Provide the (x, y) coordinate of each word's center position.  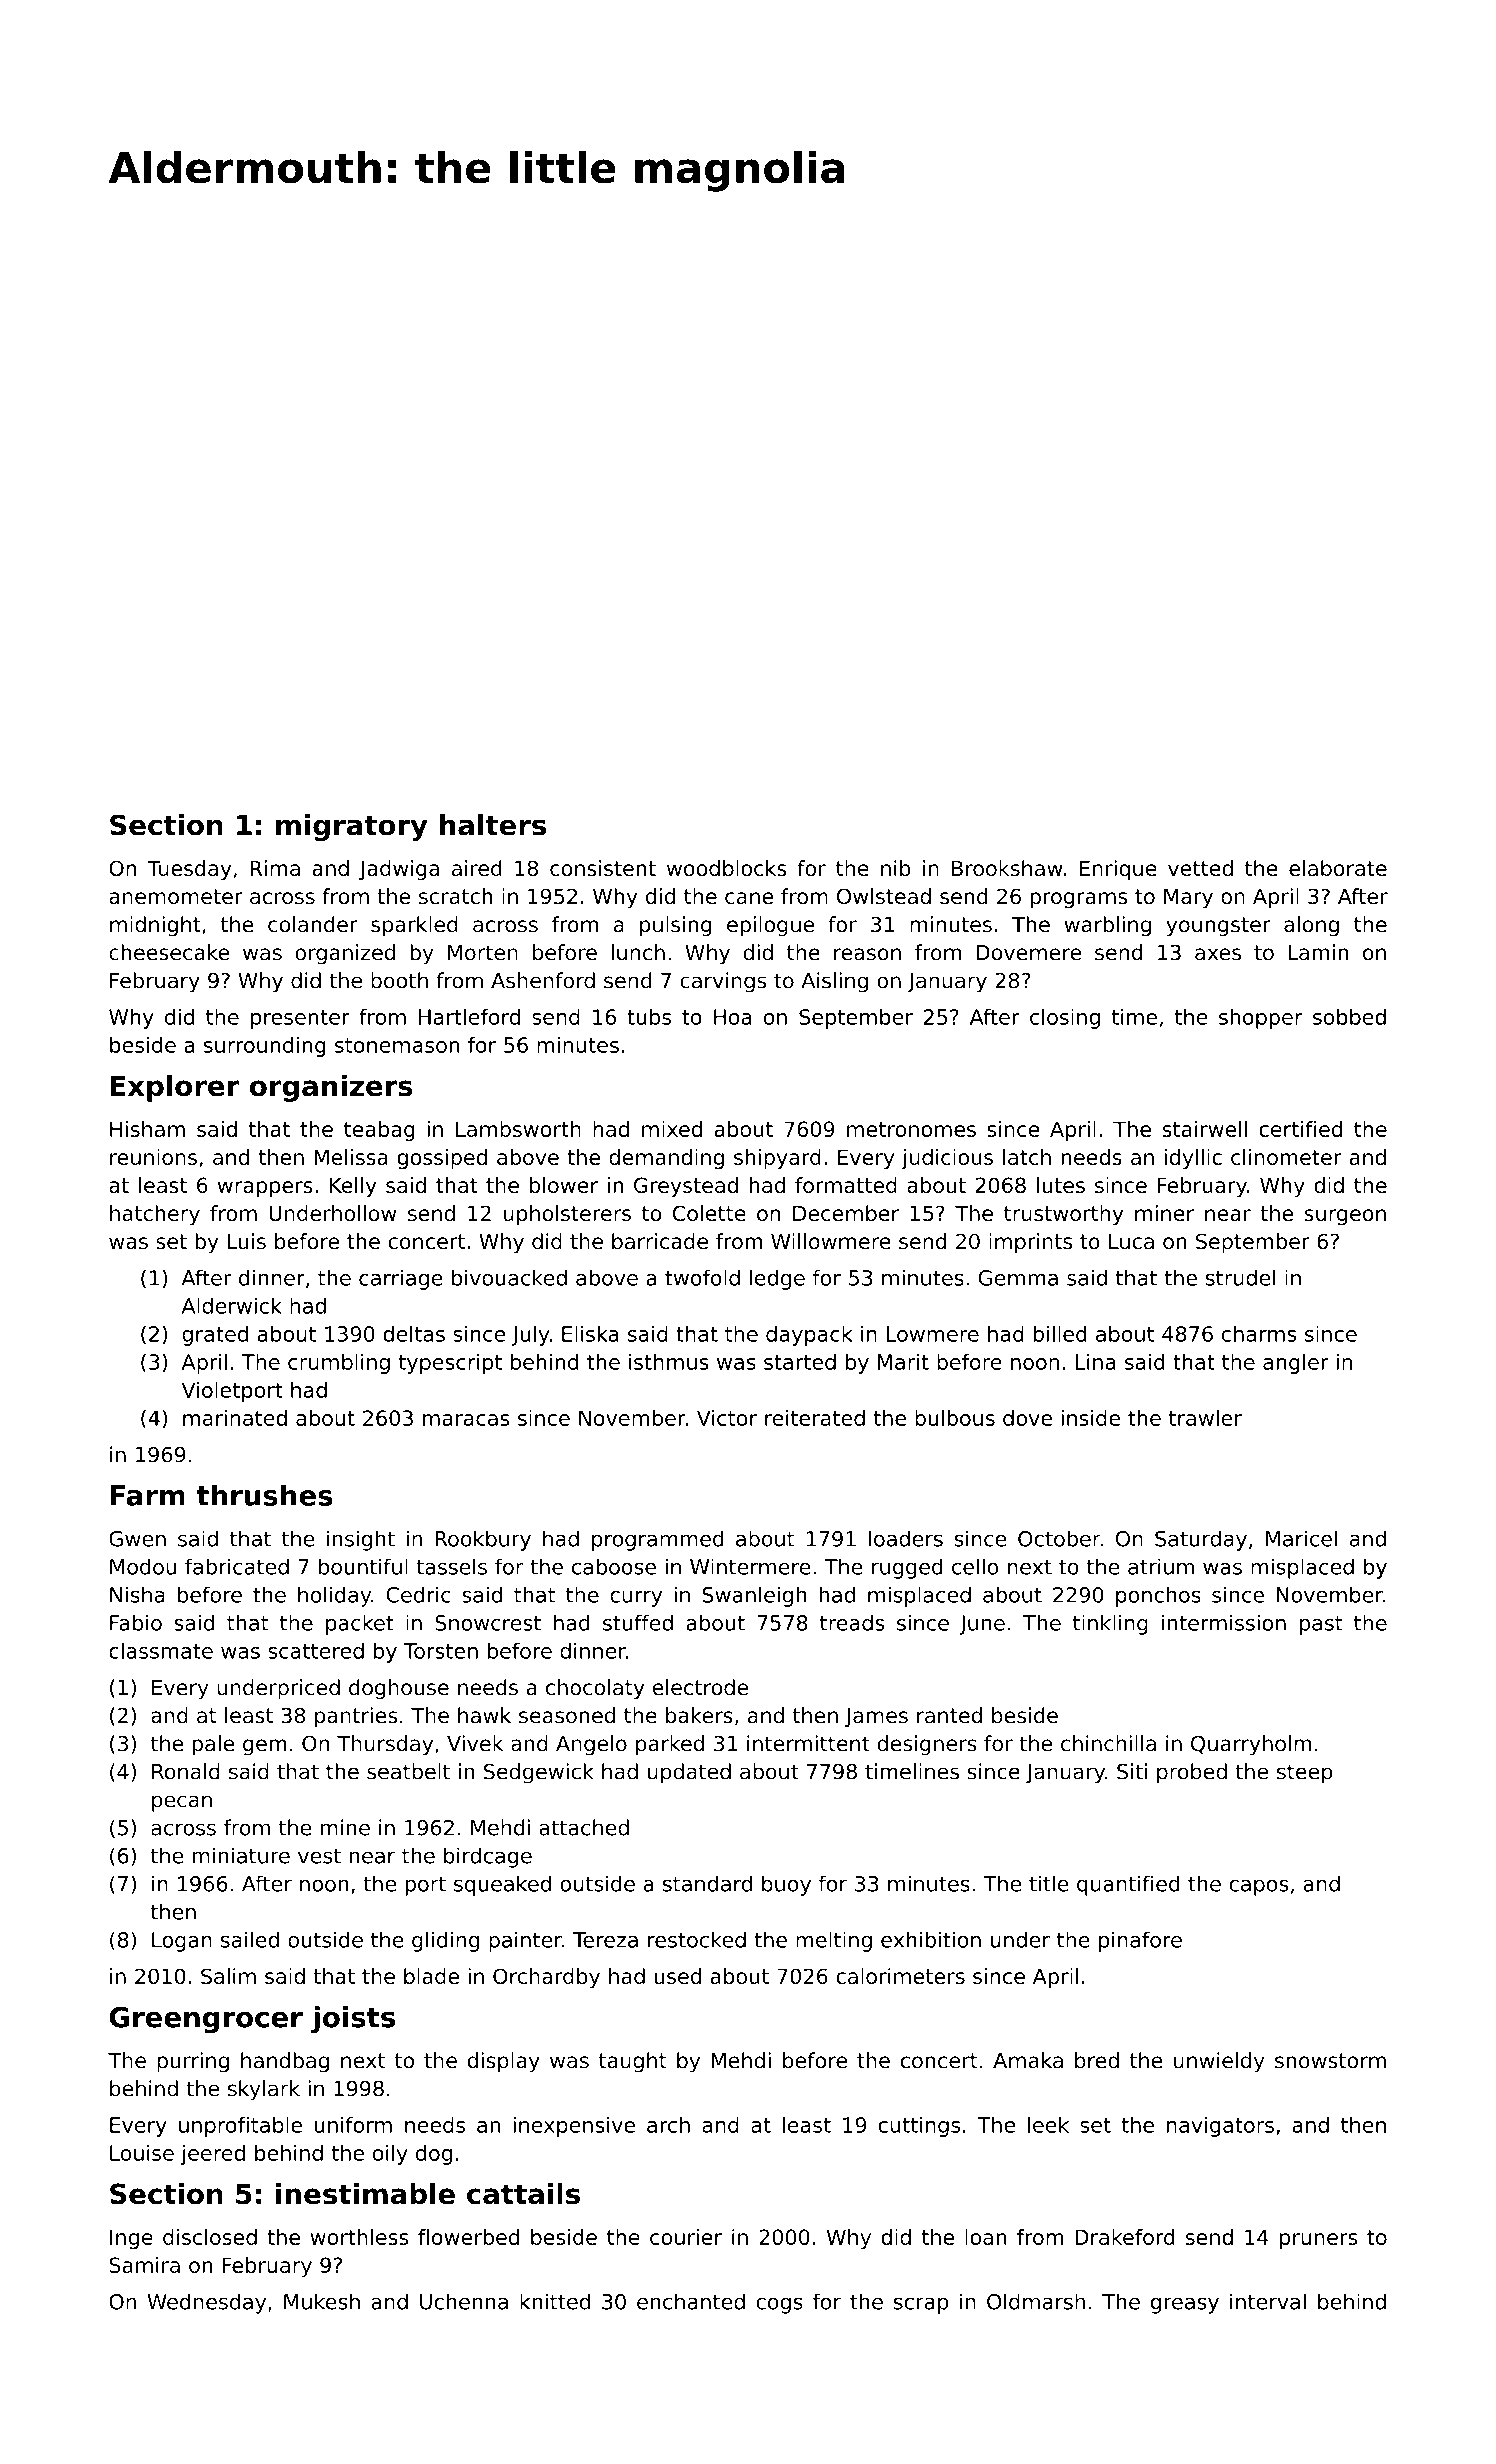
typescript (450, 1364)
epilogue (770, 926)
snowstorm (1330, 2061)
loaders (906, 1538)
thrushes (264, 1495)
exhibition (931, 1939)
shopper (1261, 1019)
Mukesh (322, 2301)
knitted (555, 2301)
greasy (1185, 2305)
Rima (275, 868)
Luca (1131, 1242)
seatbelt (408, 1771)
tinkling (1110, 1624)
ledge (777, 1279)
